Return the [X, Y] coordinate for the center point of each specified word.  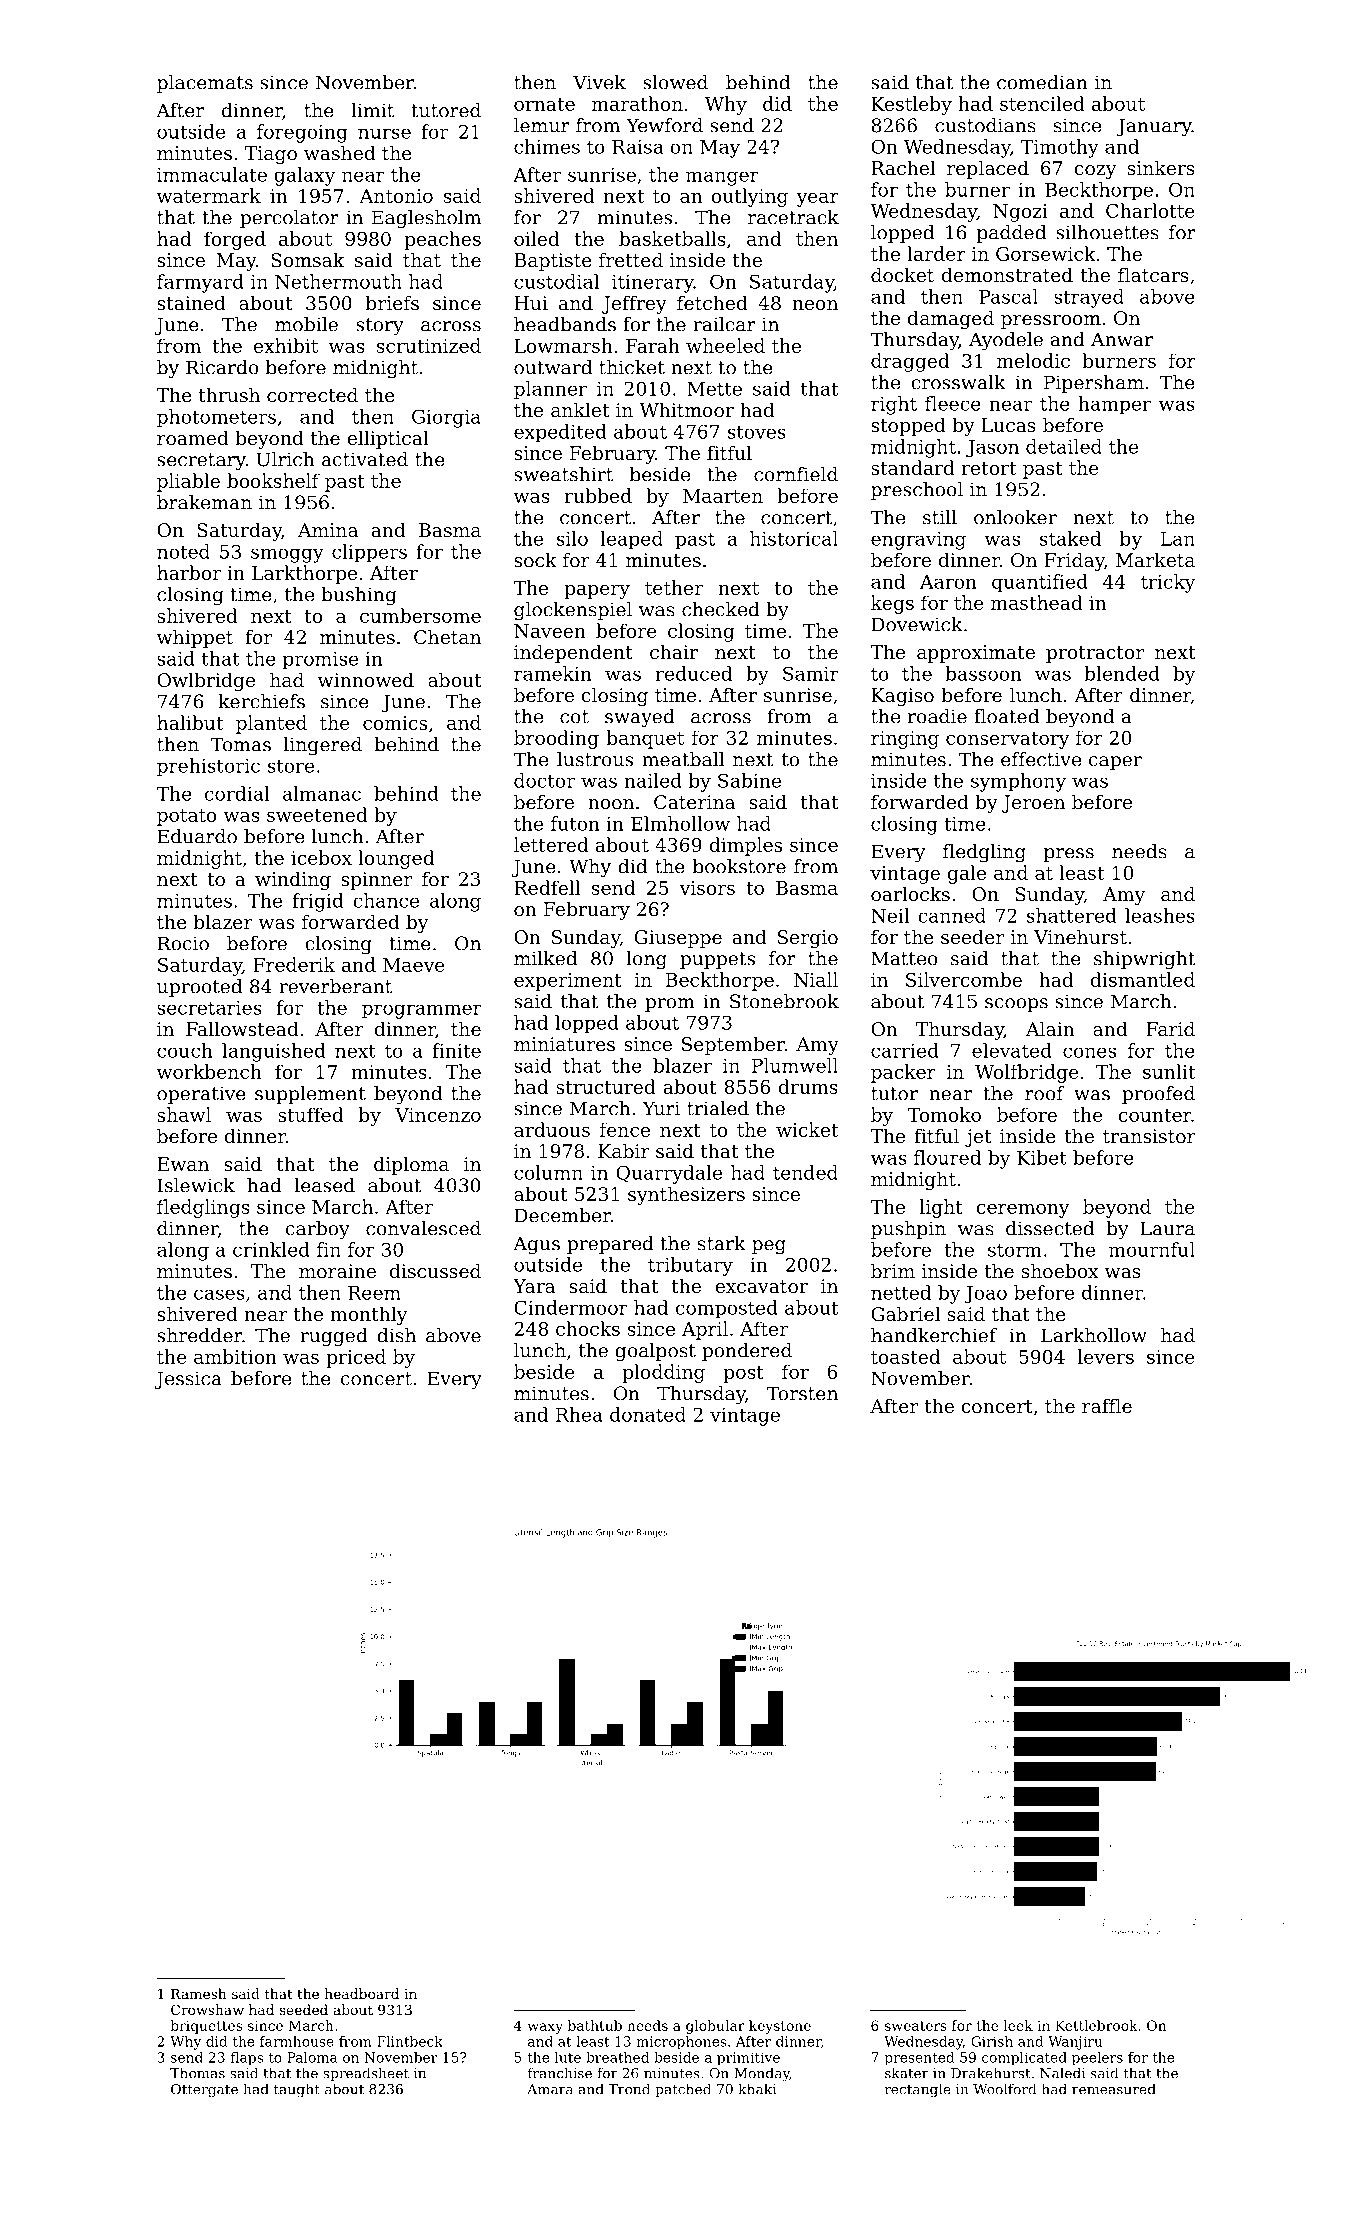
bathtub [595, 2025]
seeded [304, 2009]
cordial [237, 793]
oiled [537, 238]
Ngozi [1020, 213]
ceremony [1023, 1211]
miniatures [564, 1044]
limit [372, 110]
